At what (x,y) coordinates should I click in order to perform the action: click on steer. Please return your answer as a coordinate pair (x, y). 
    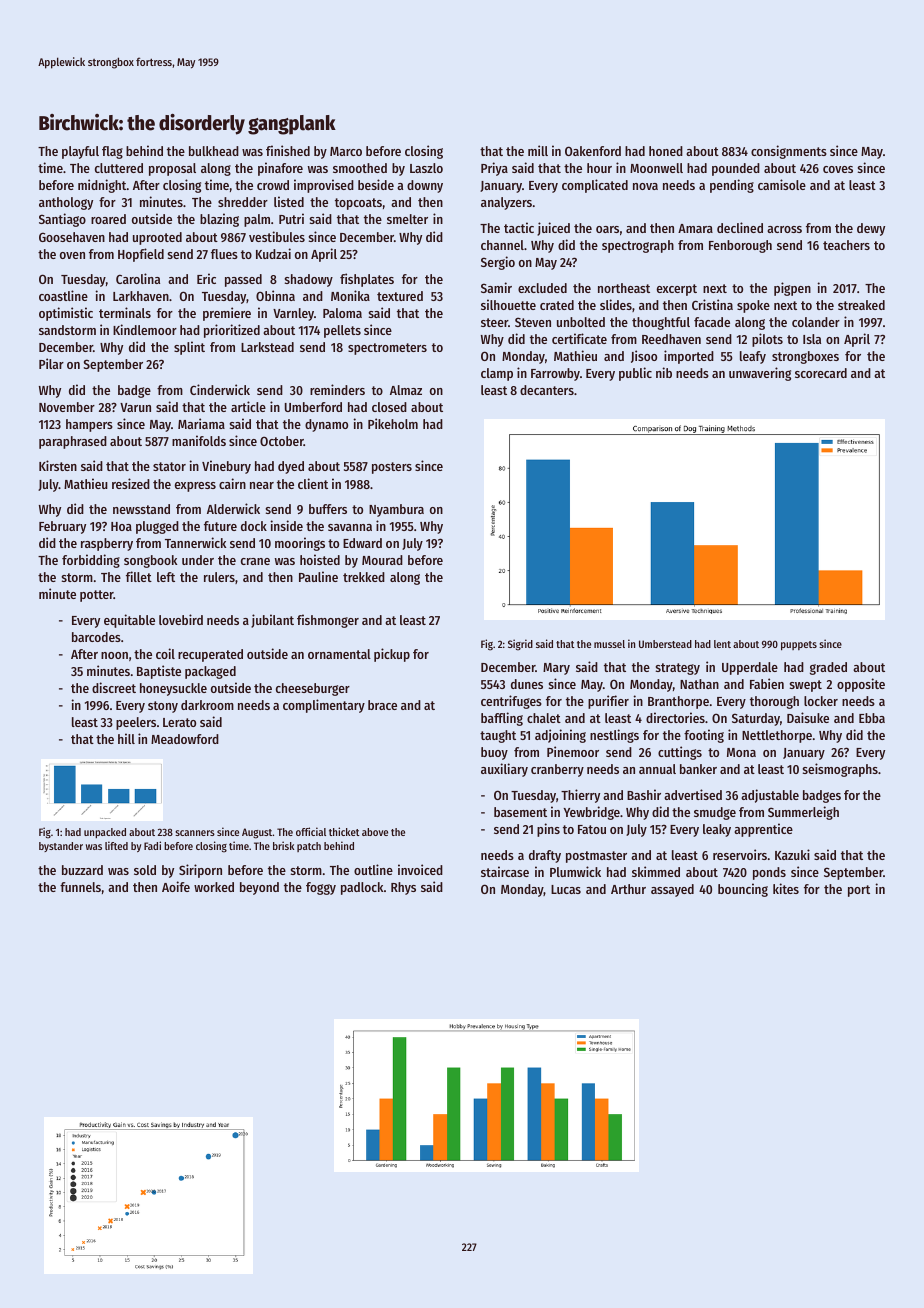
    Looking at the image, I should click on (494, 322).
